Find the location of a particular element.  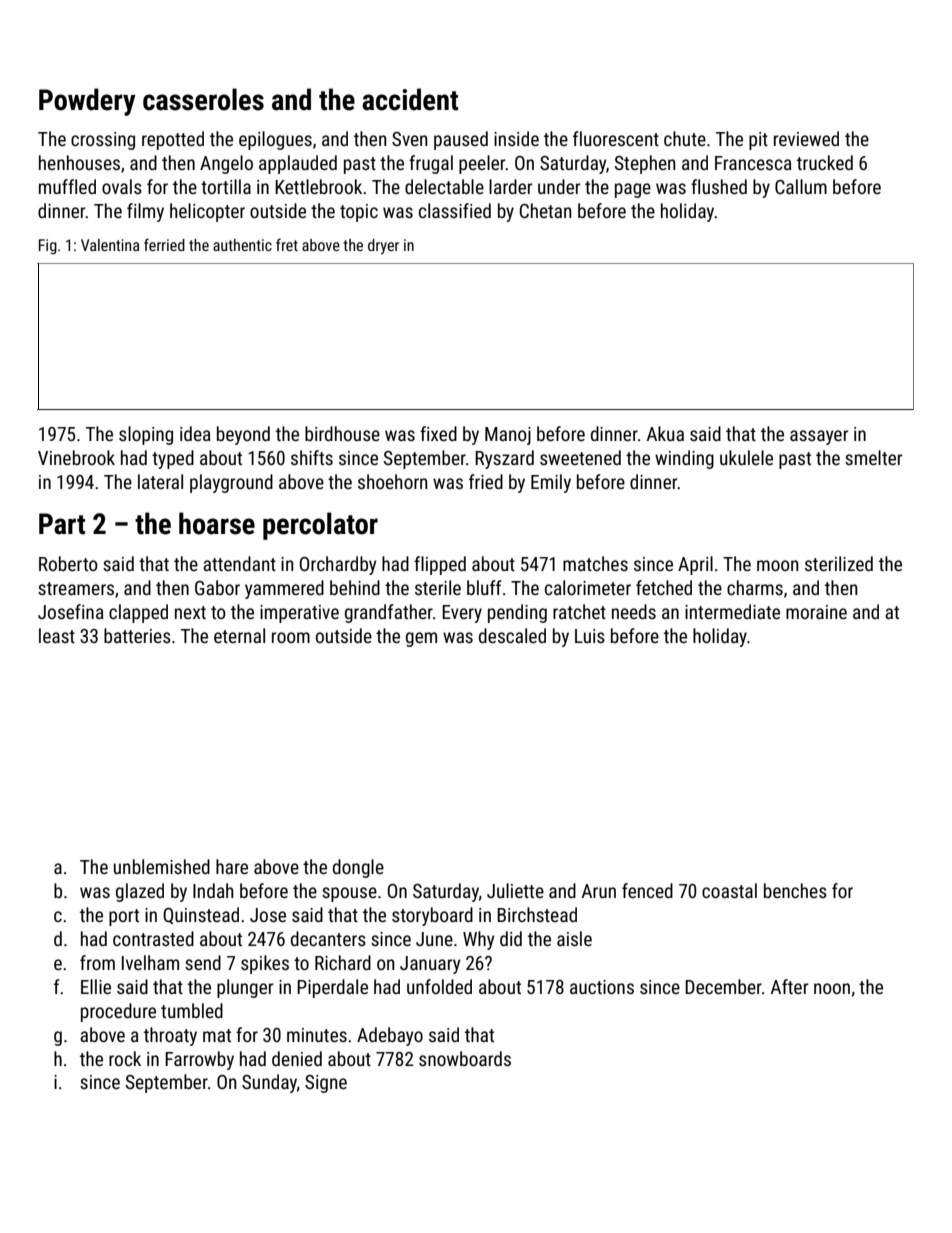

Callum is located at coordinates (801, 186).
